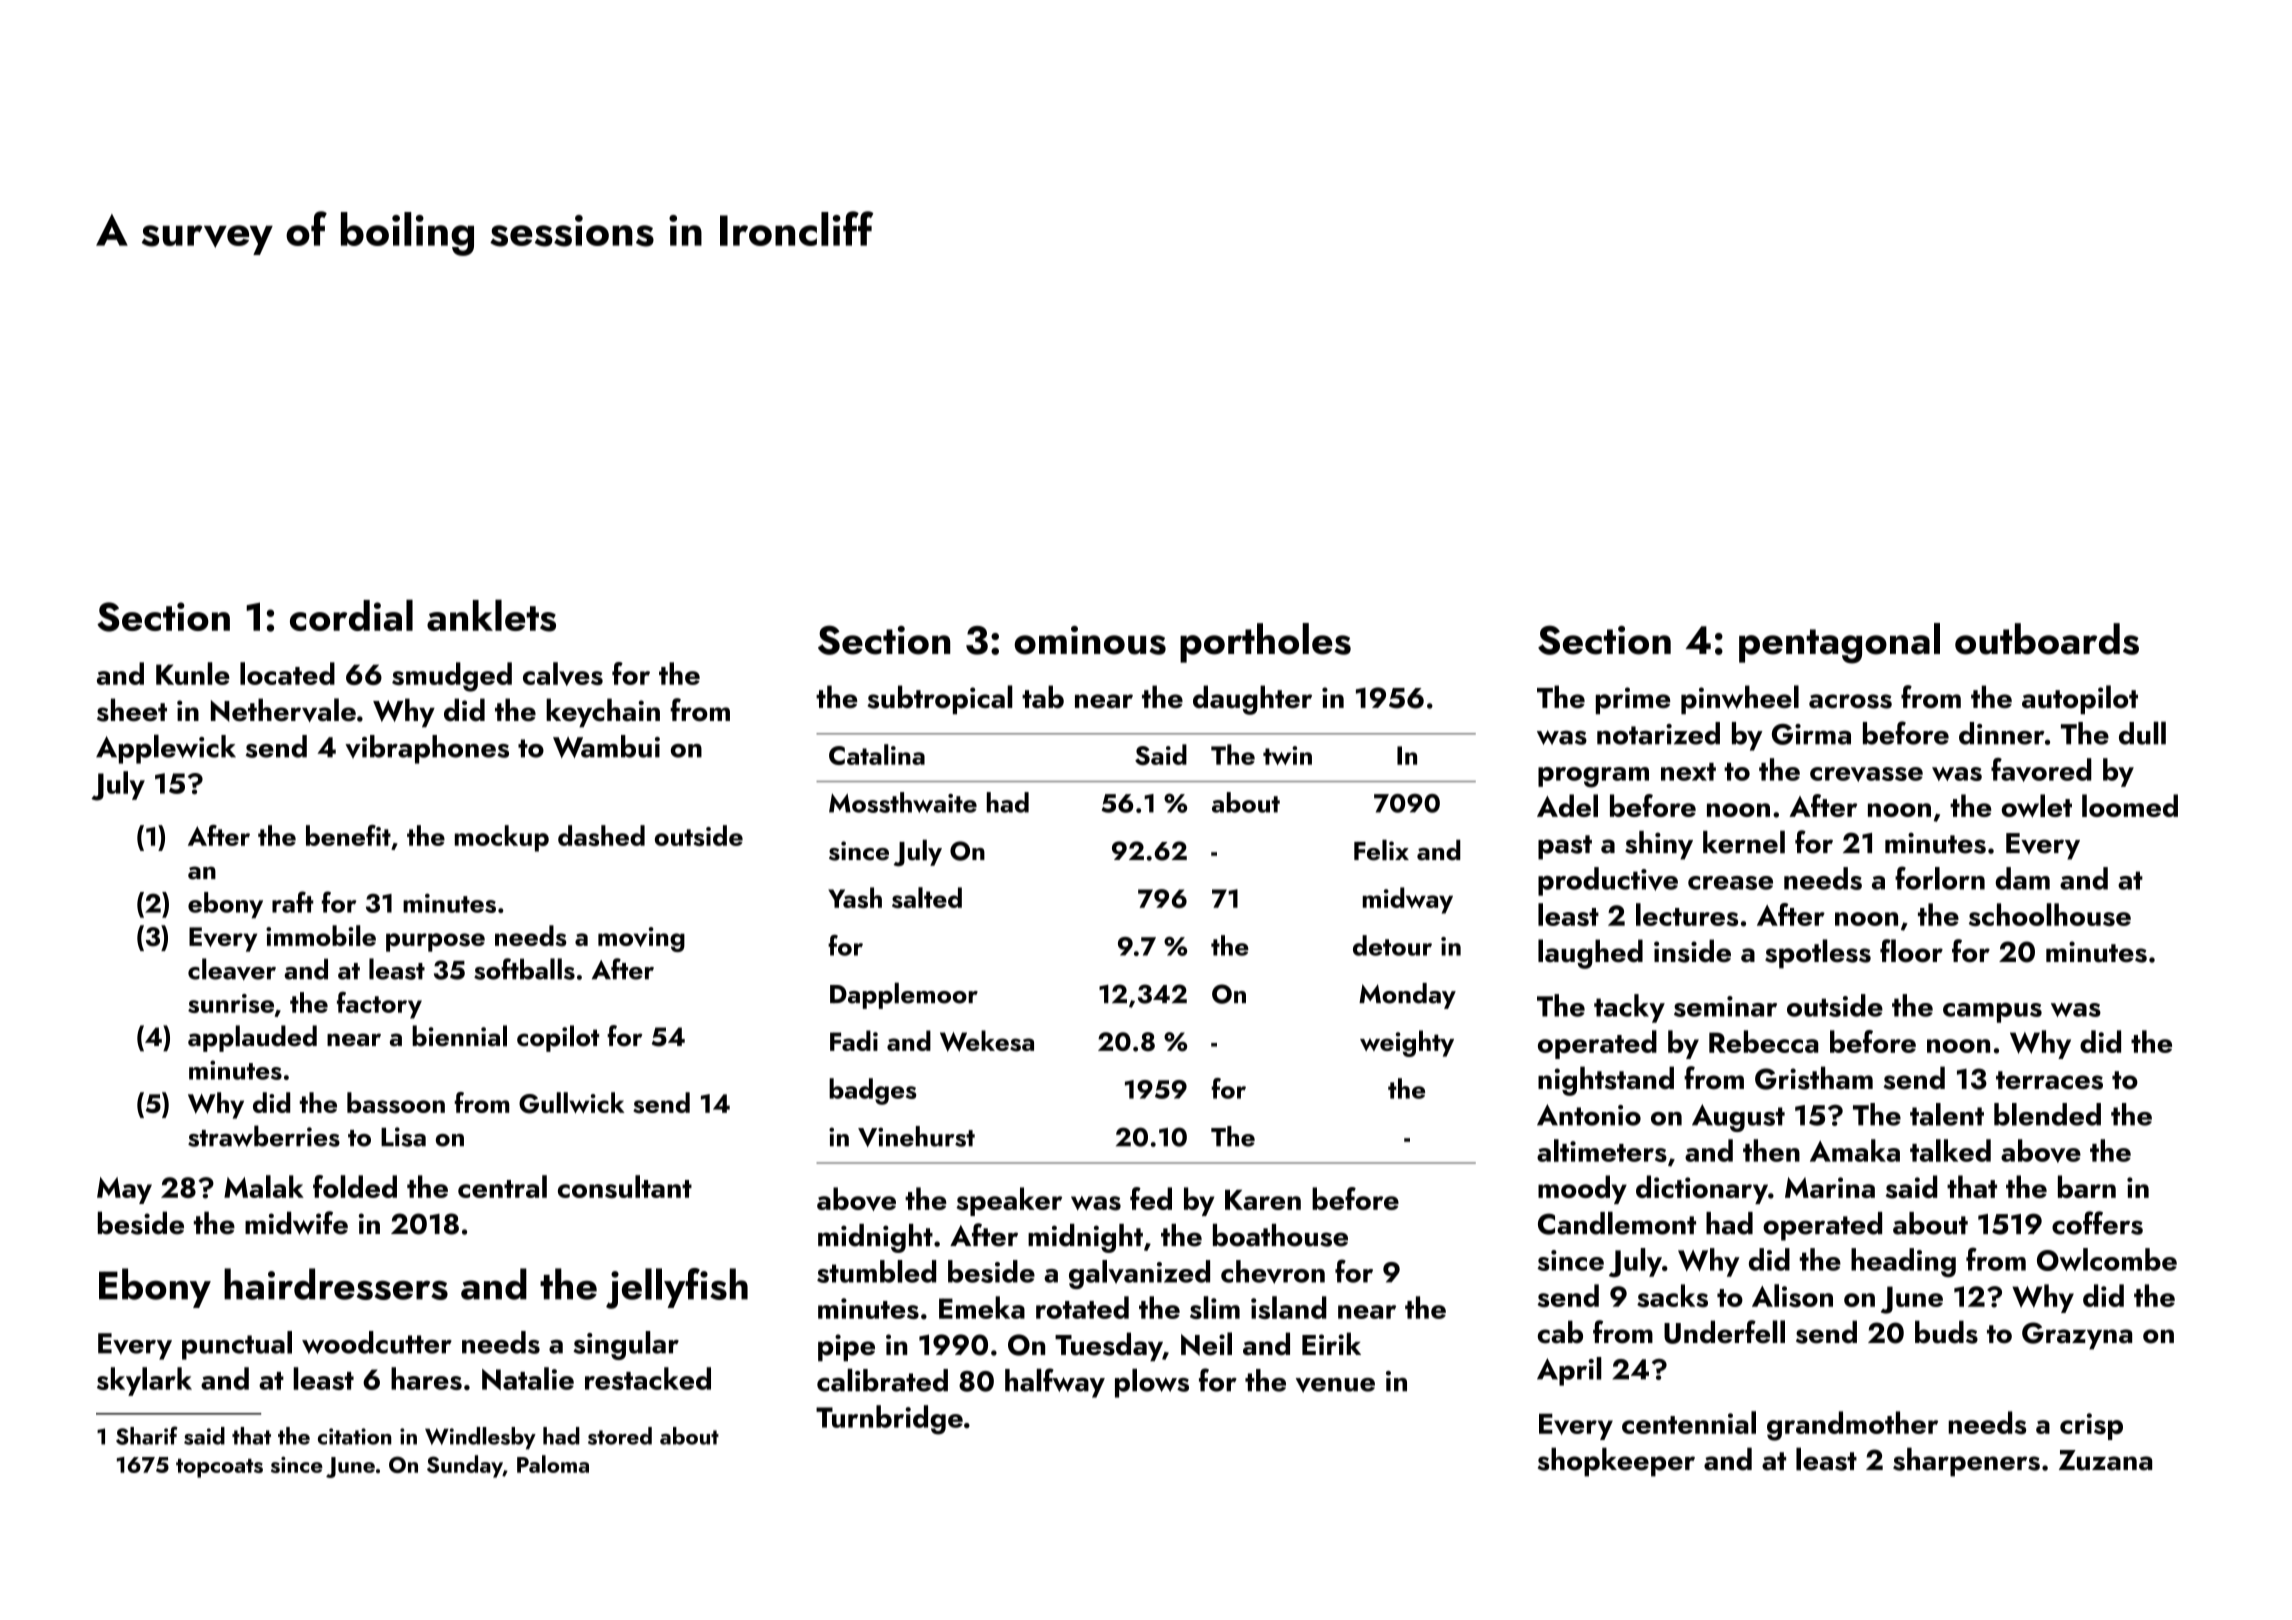 This document has width=2292, height=1620. I want to click on talent, so click(1947, 1114).
